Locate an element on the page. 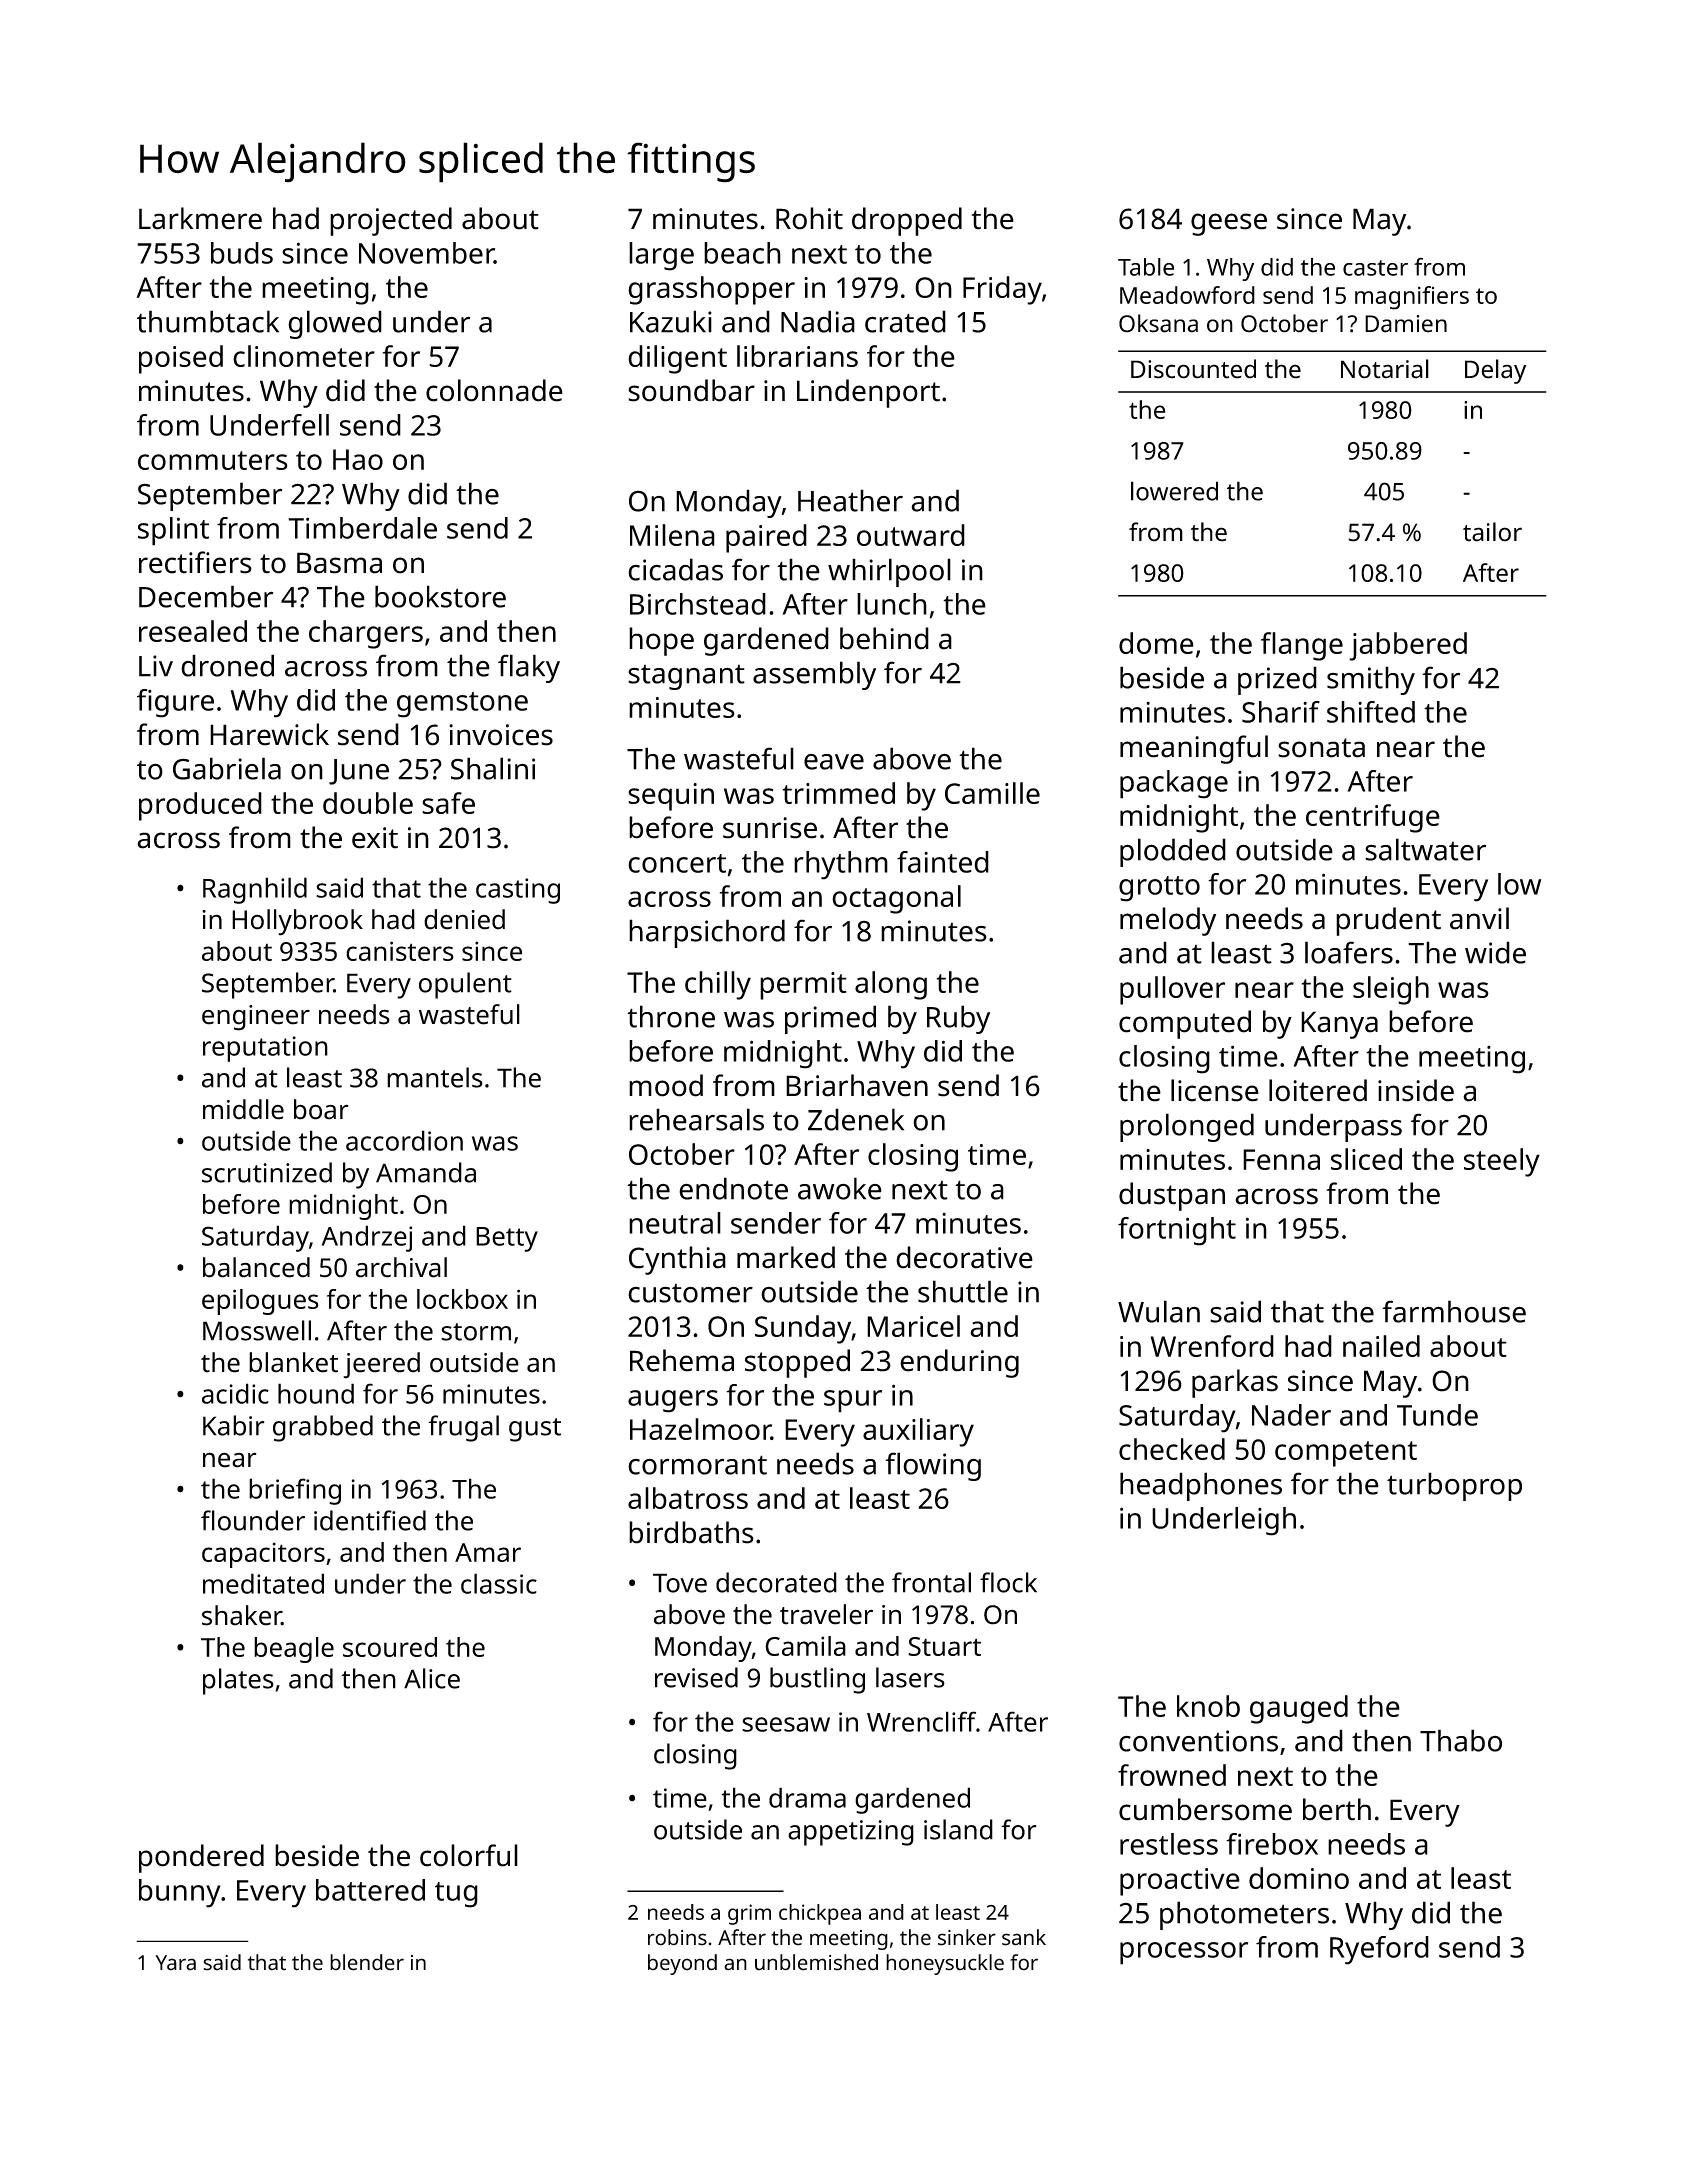 The width and height of the document is (1683, 2178). tailor is located at coordinates (1492, 532).
